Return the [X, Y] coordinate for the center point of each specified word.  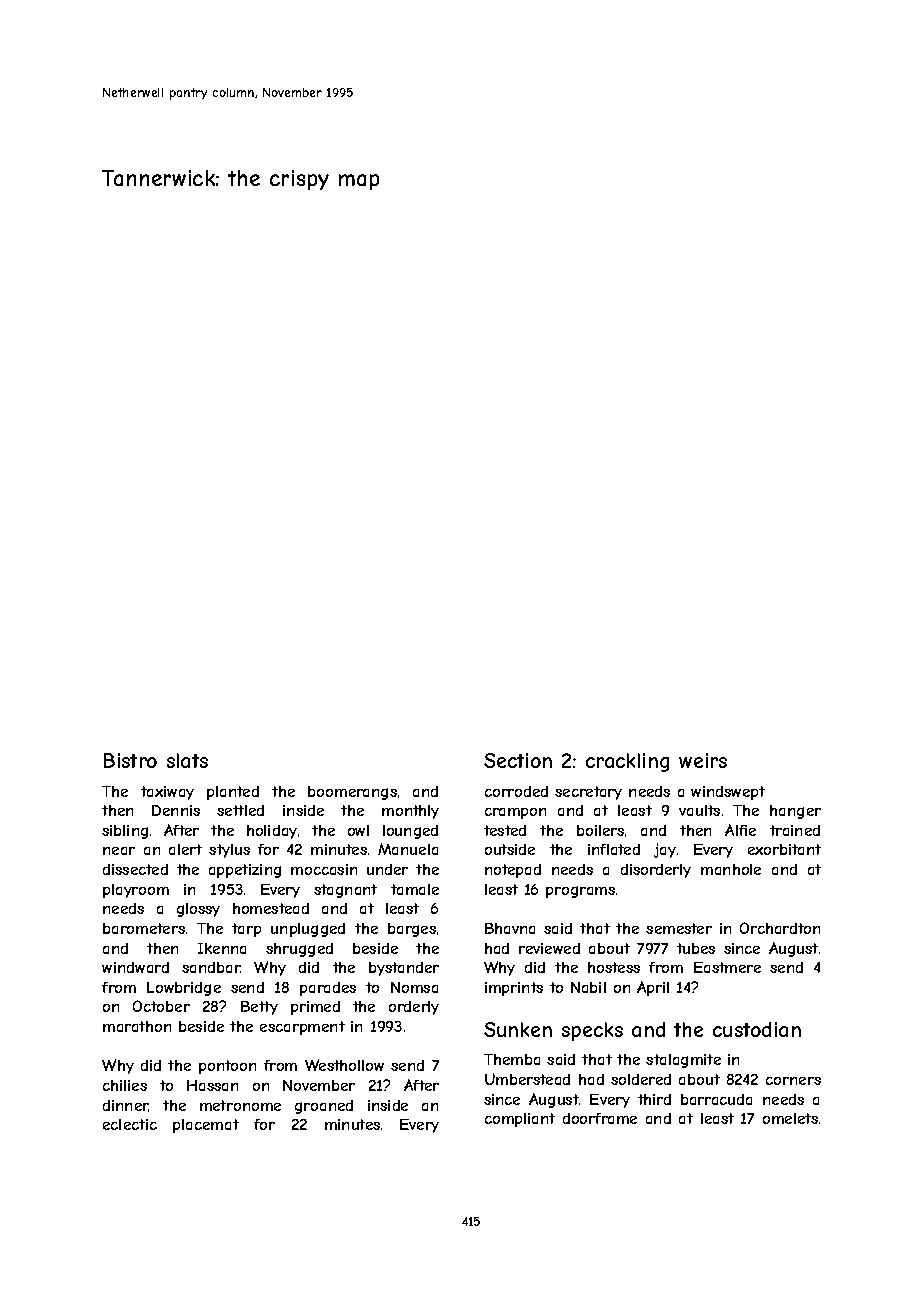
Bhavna [510, 928]
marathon [137, 1026]
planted [233, 793]
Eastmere [727, 967]
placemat [206, 1126]
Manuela [408, 849]
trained [795, 830]
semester [679, 928]
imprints [514, 989]
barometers [144, 928]
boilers [600, 830]
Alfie [740, 830]
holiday [272, 832]
